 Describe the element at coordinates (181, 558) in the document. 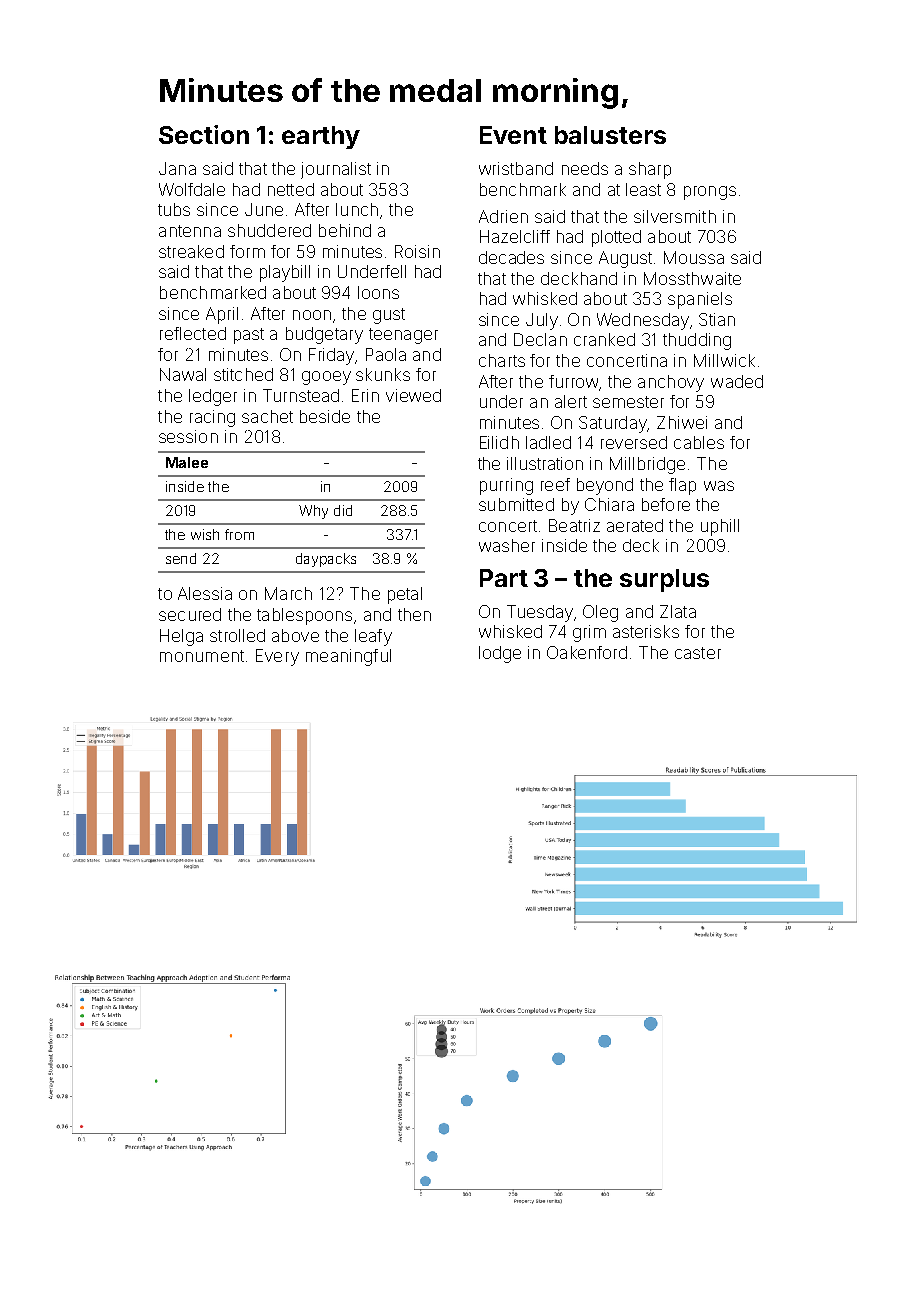

I see `send` at that location.
